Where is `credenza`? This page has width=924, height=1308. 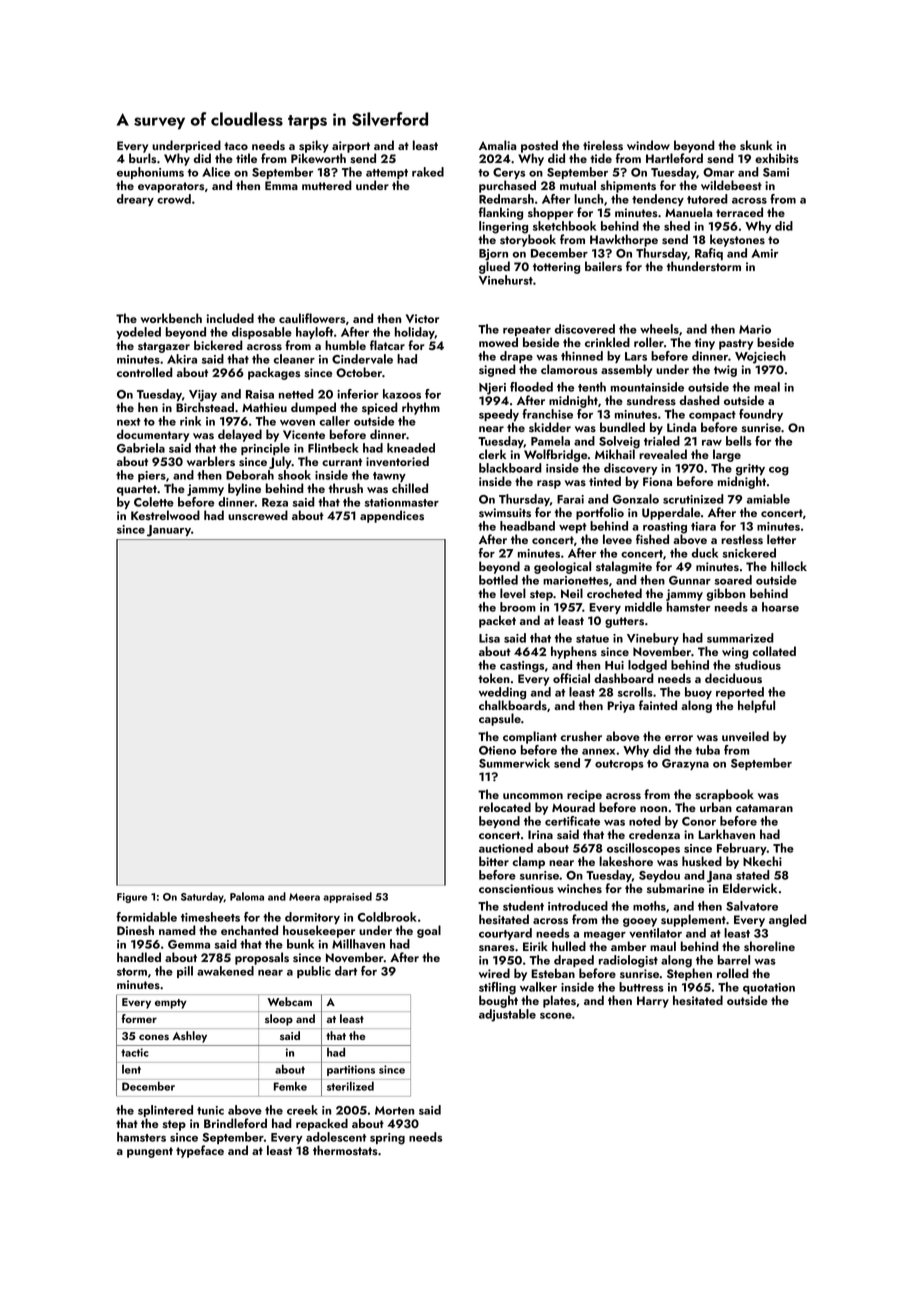
credenza is located at coordinates (654, 834).
